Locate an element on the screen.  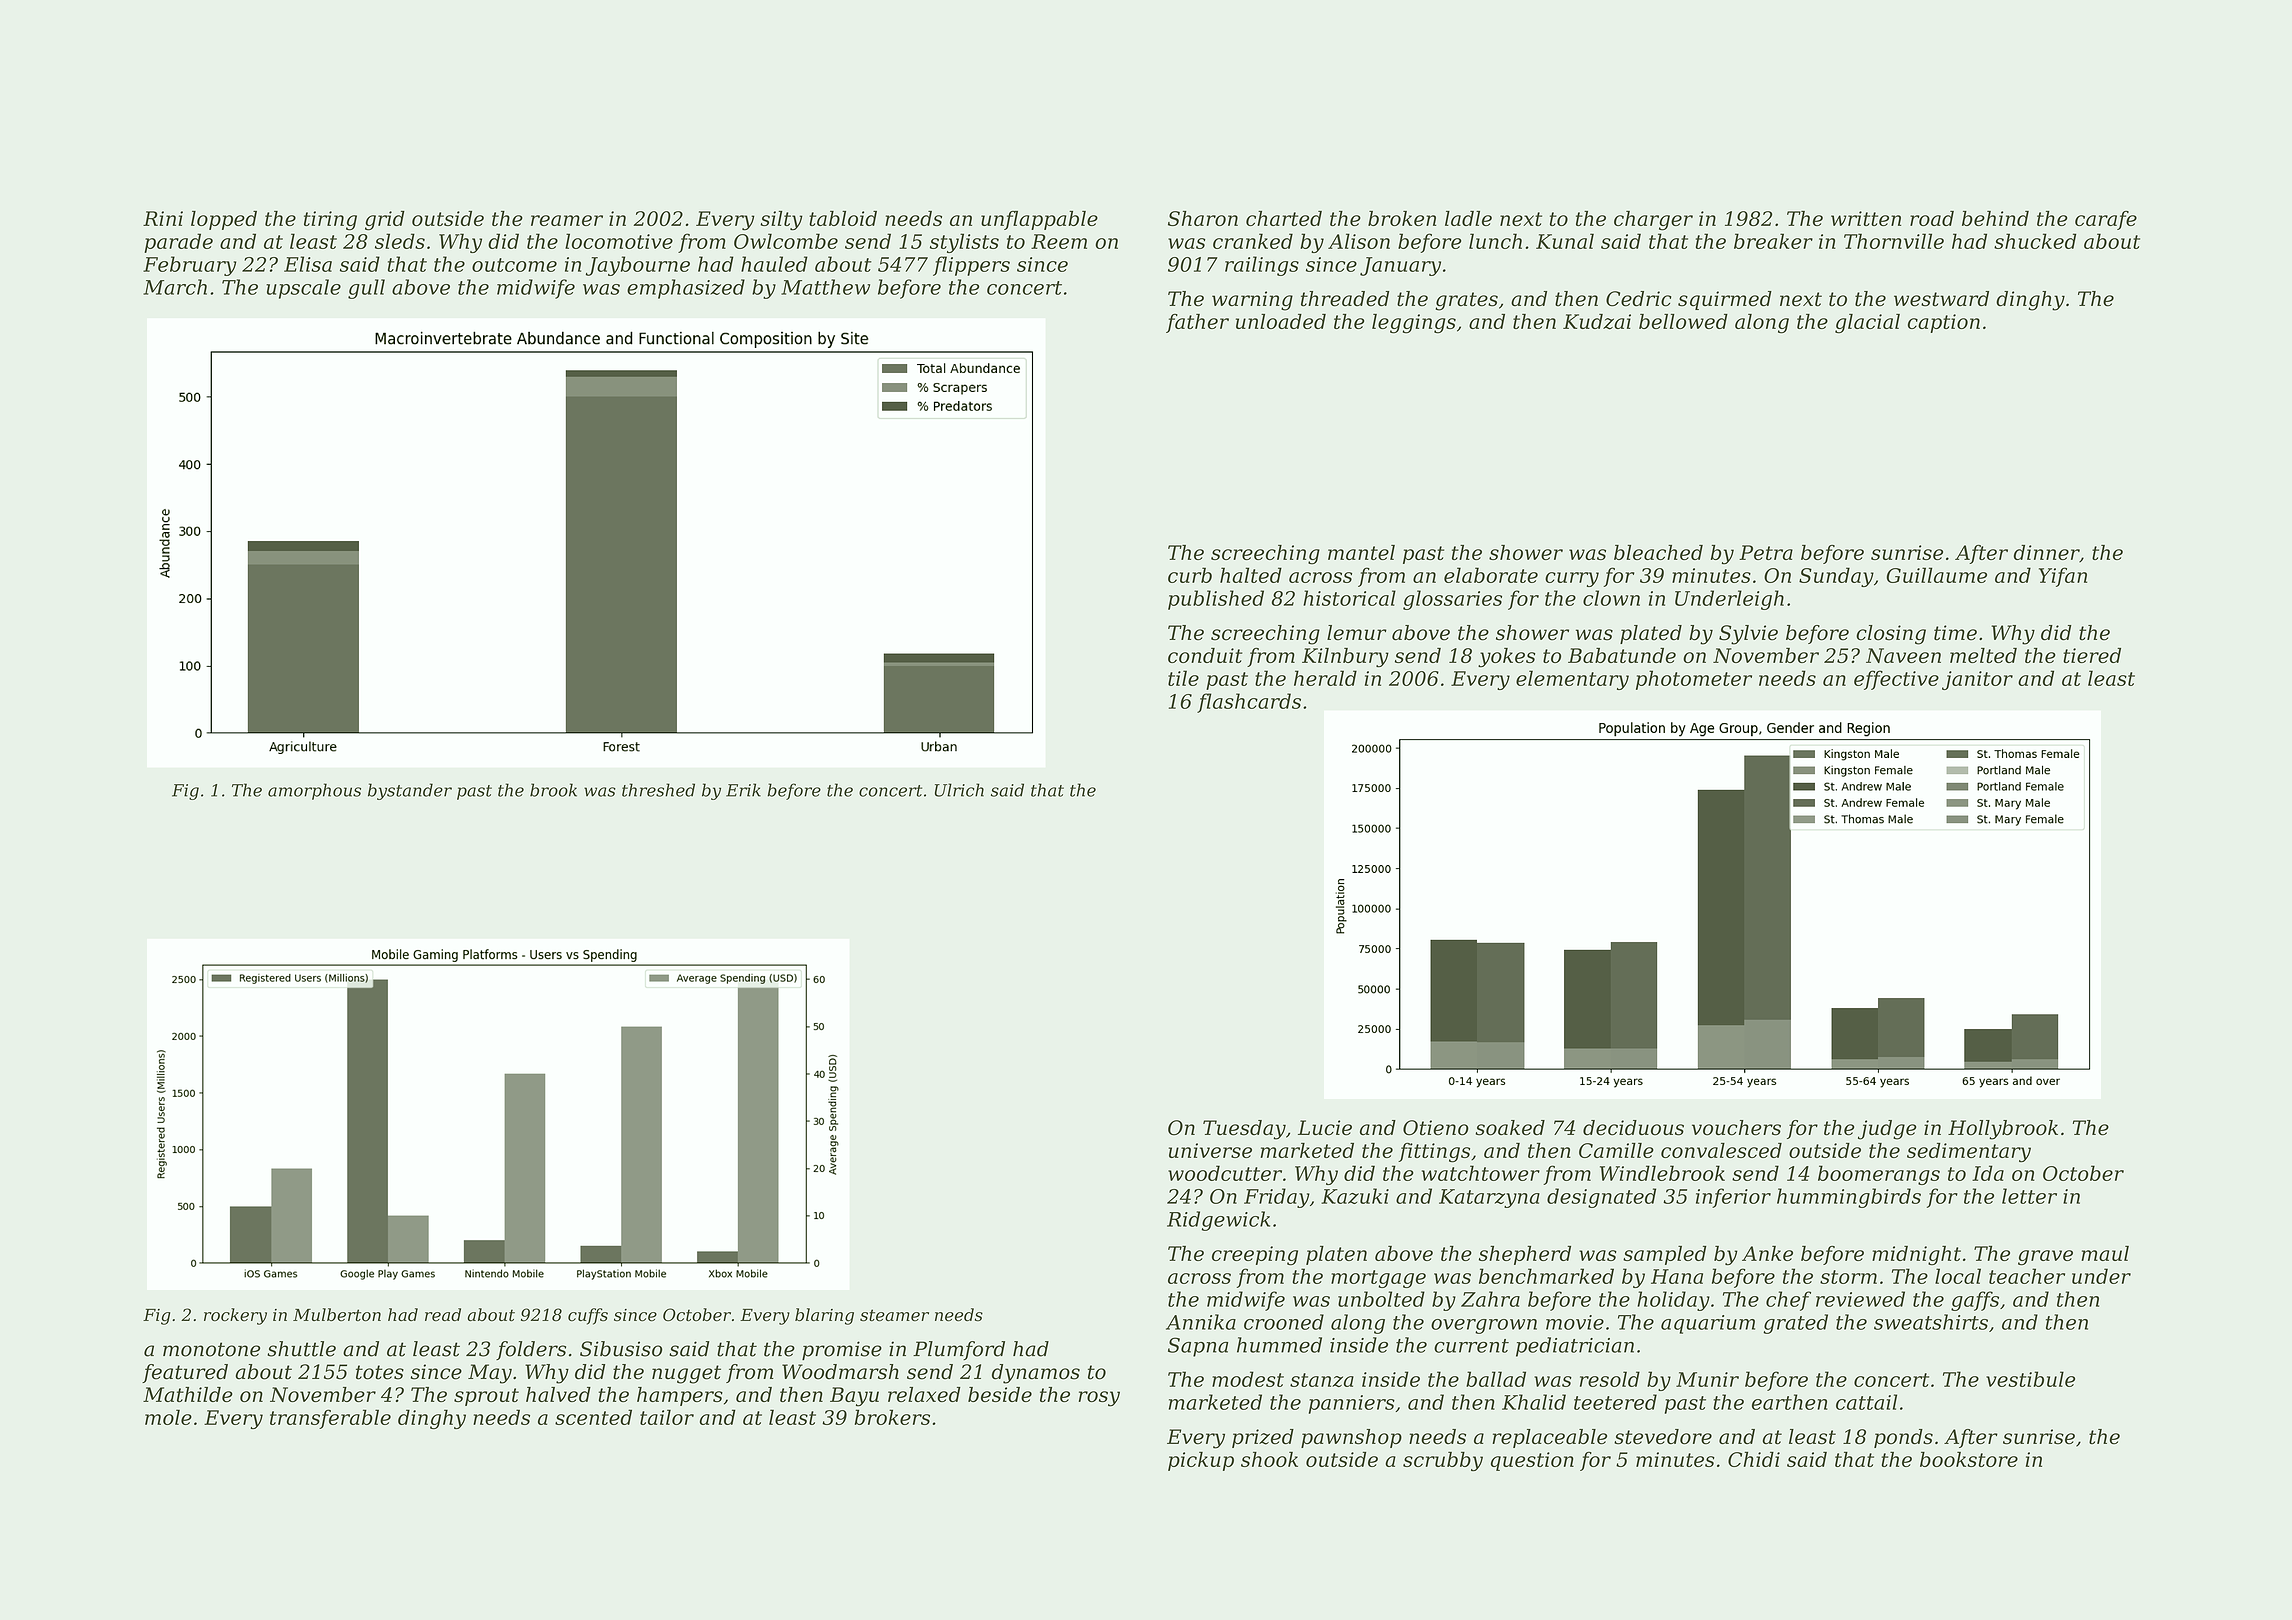
father is located at coordinates (1197, 323).
